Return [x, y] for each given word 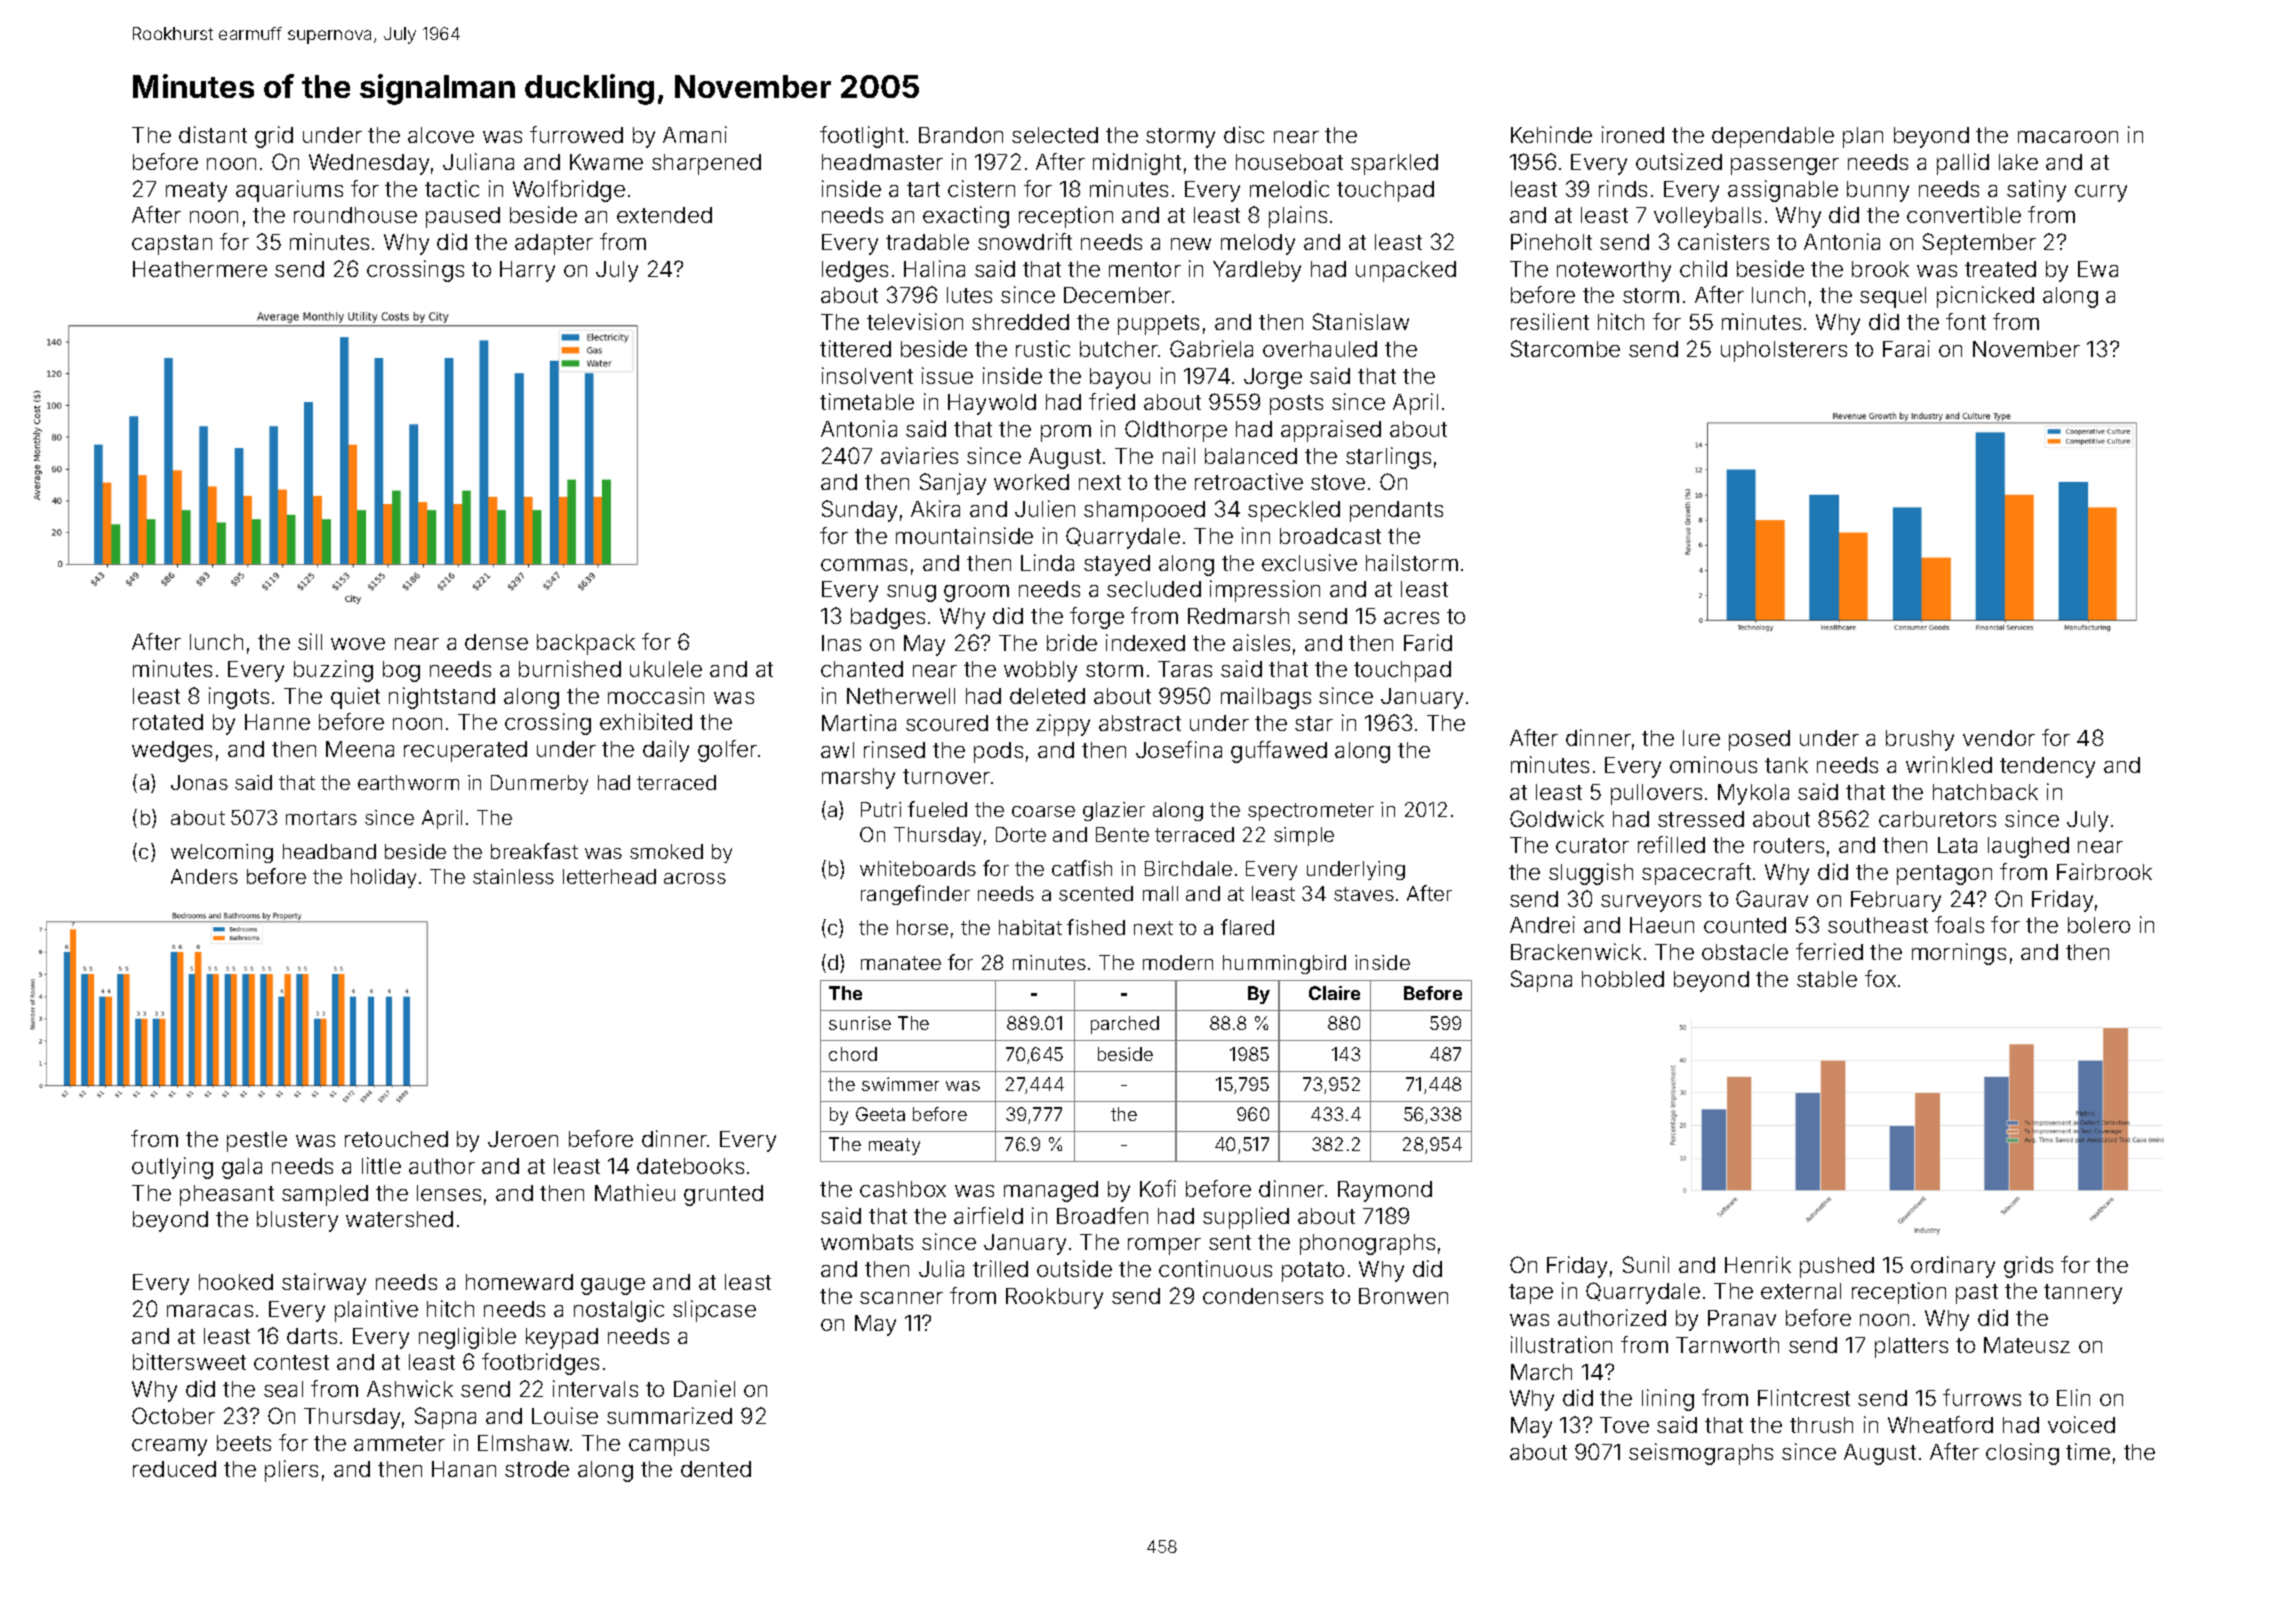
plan [1863, 137]
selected [1055, 135]
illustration [1561, 1344]
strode [537, 1469]
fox [1880, 978]
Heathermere [200, 269]
